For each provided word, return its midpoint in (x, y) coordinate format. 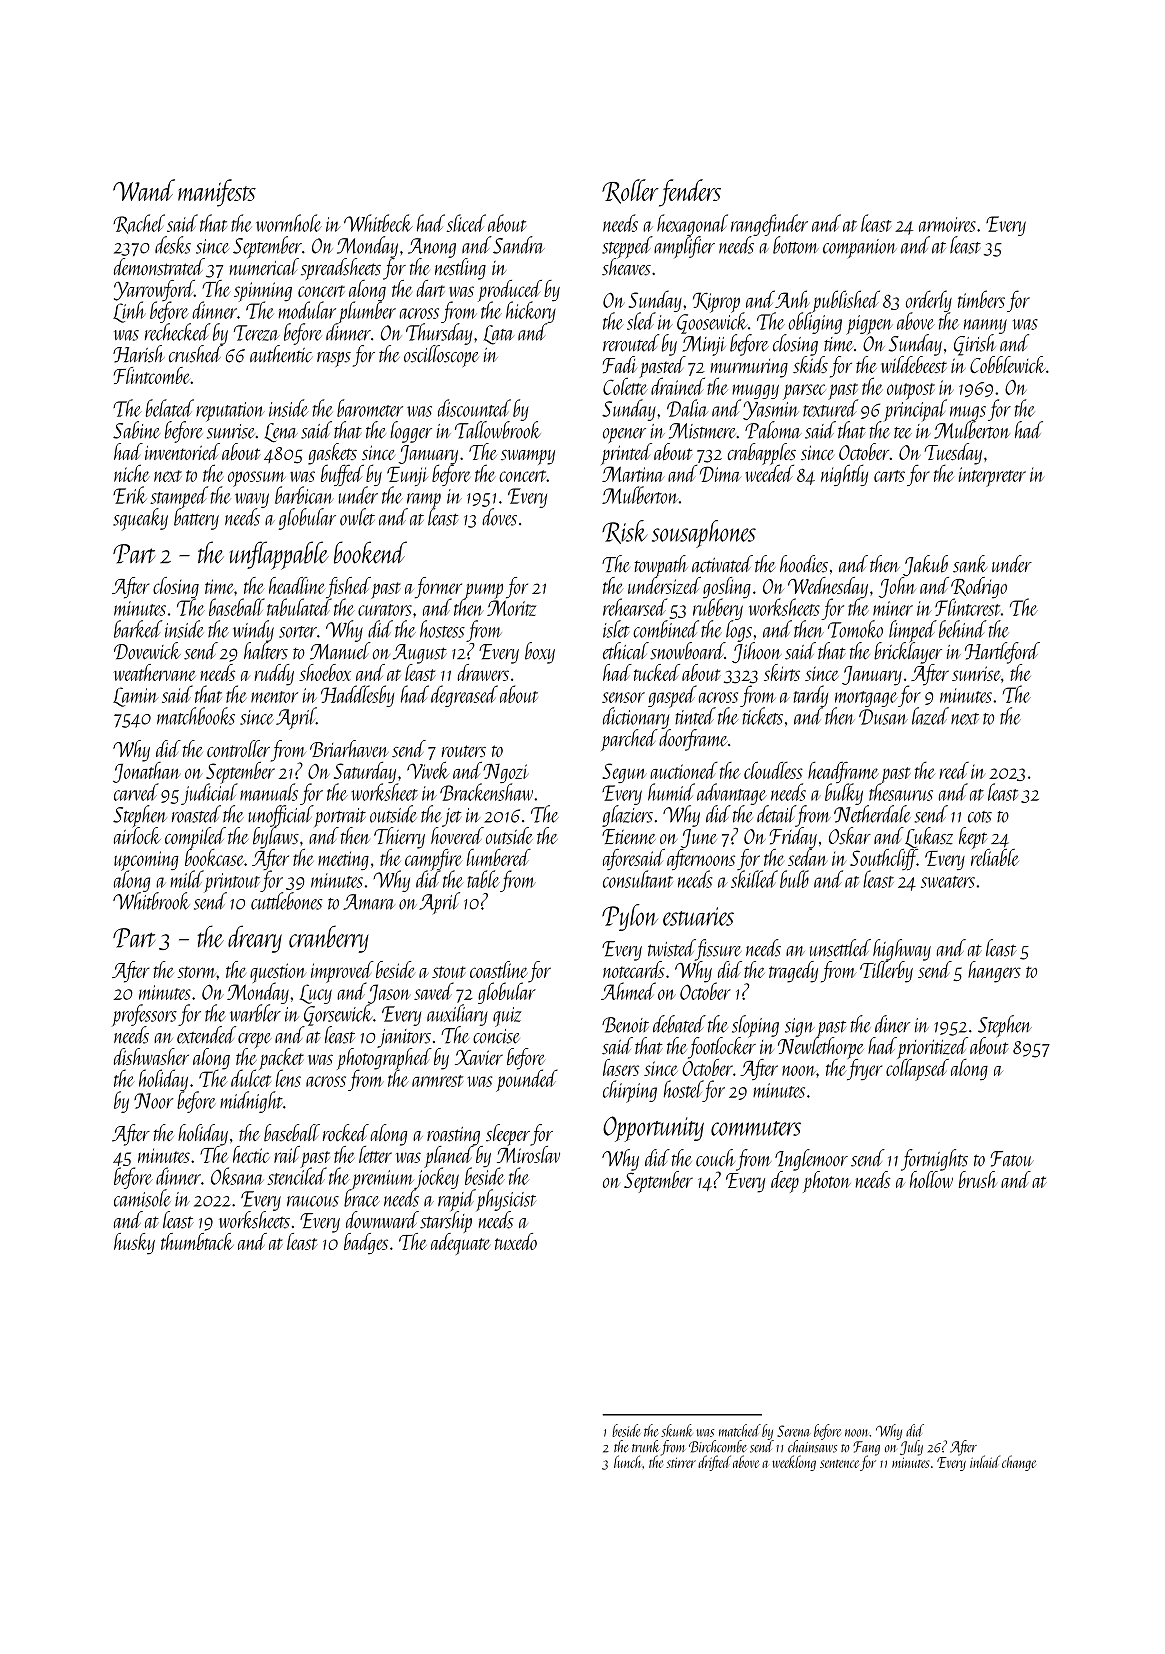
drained (678, 386)
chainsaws (812, 1446)
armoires (947, 224)
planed (449, 1157)
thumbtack (197, 1241)
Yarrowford (154, 290)
